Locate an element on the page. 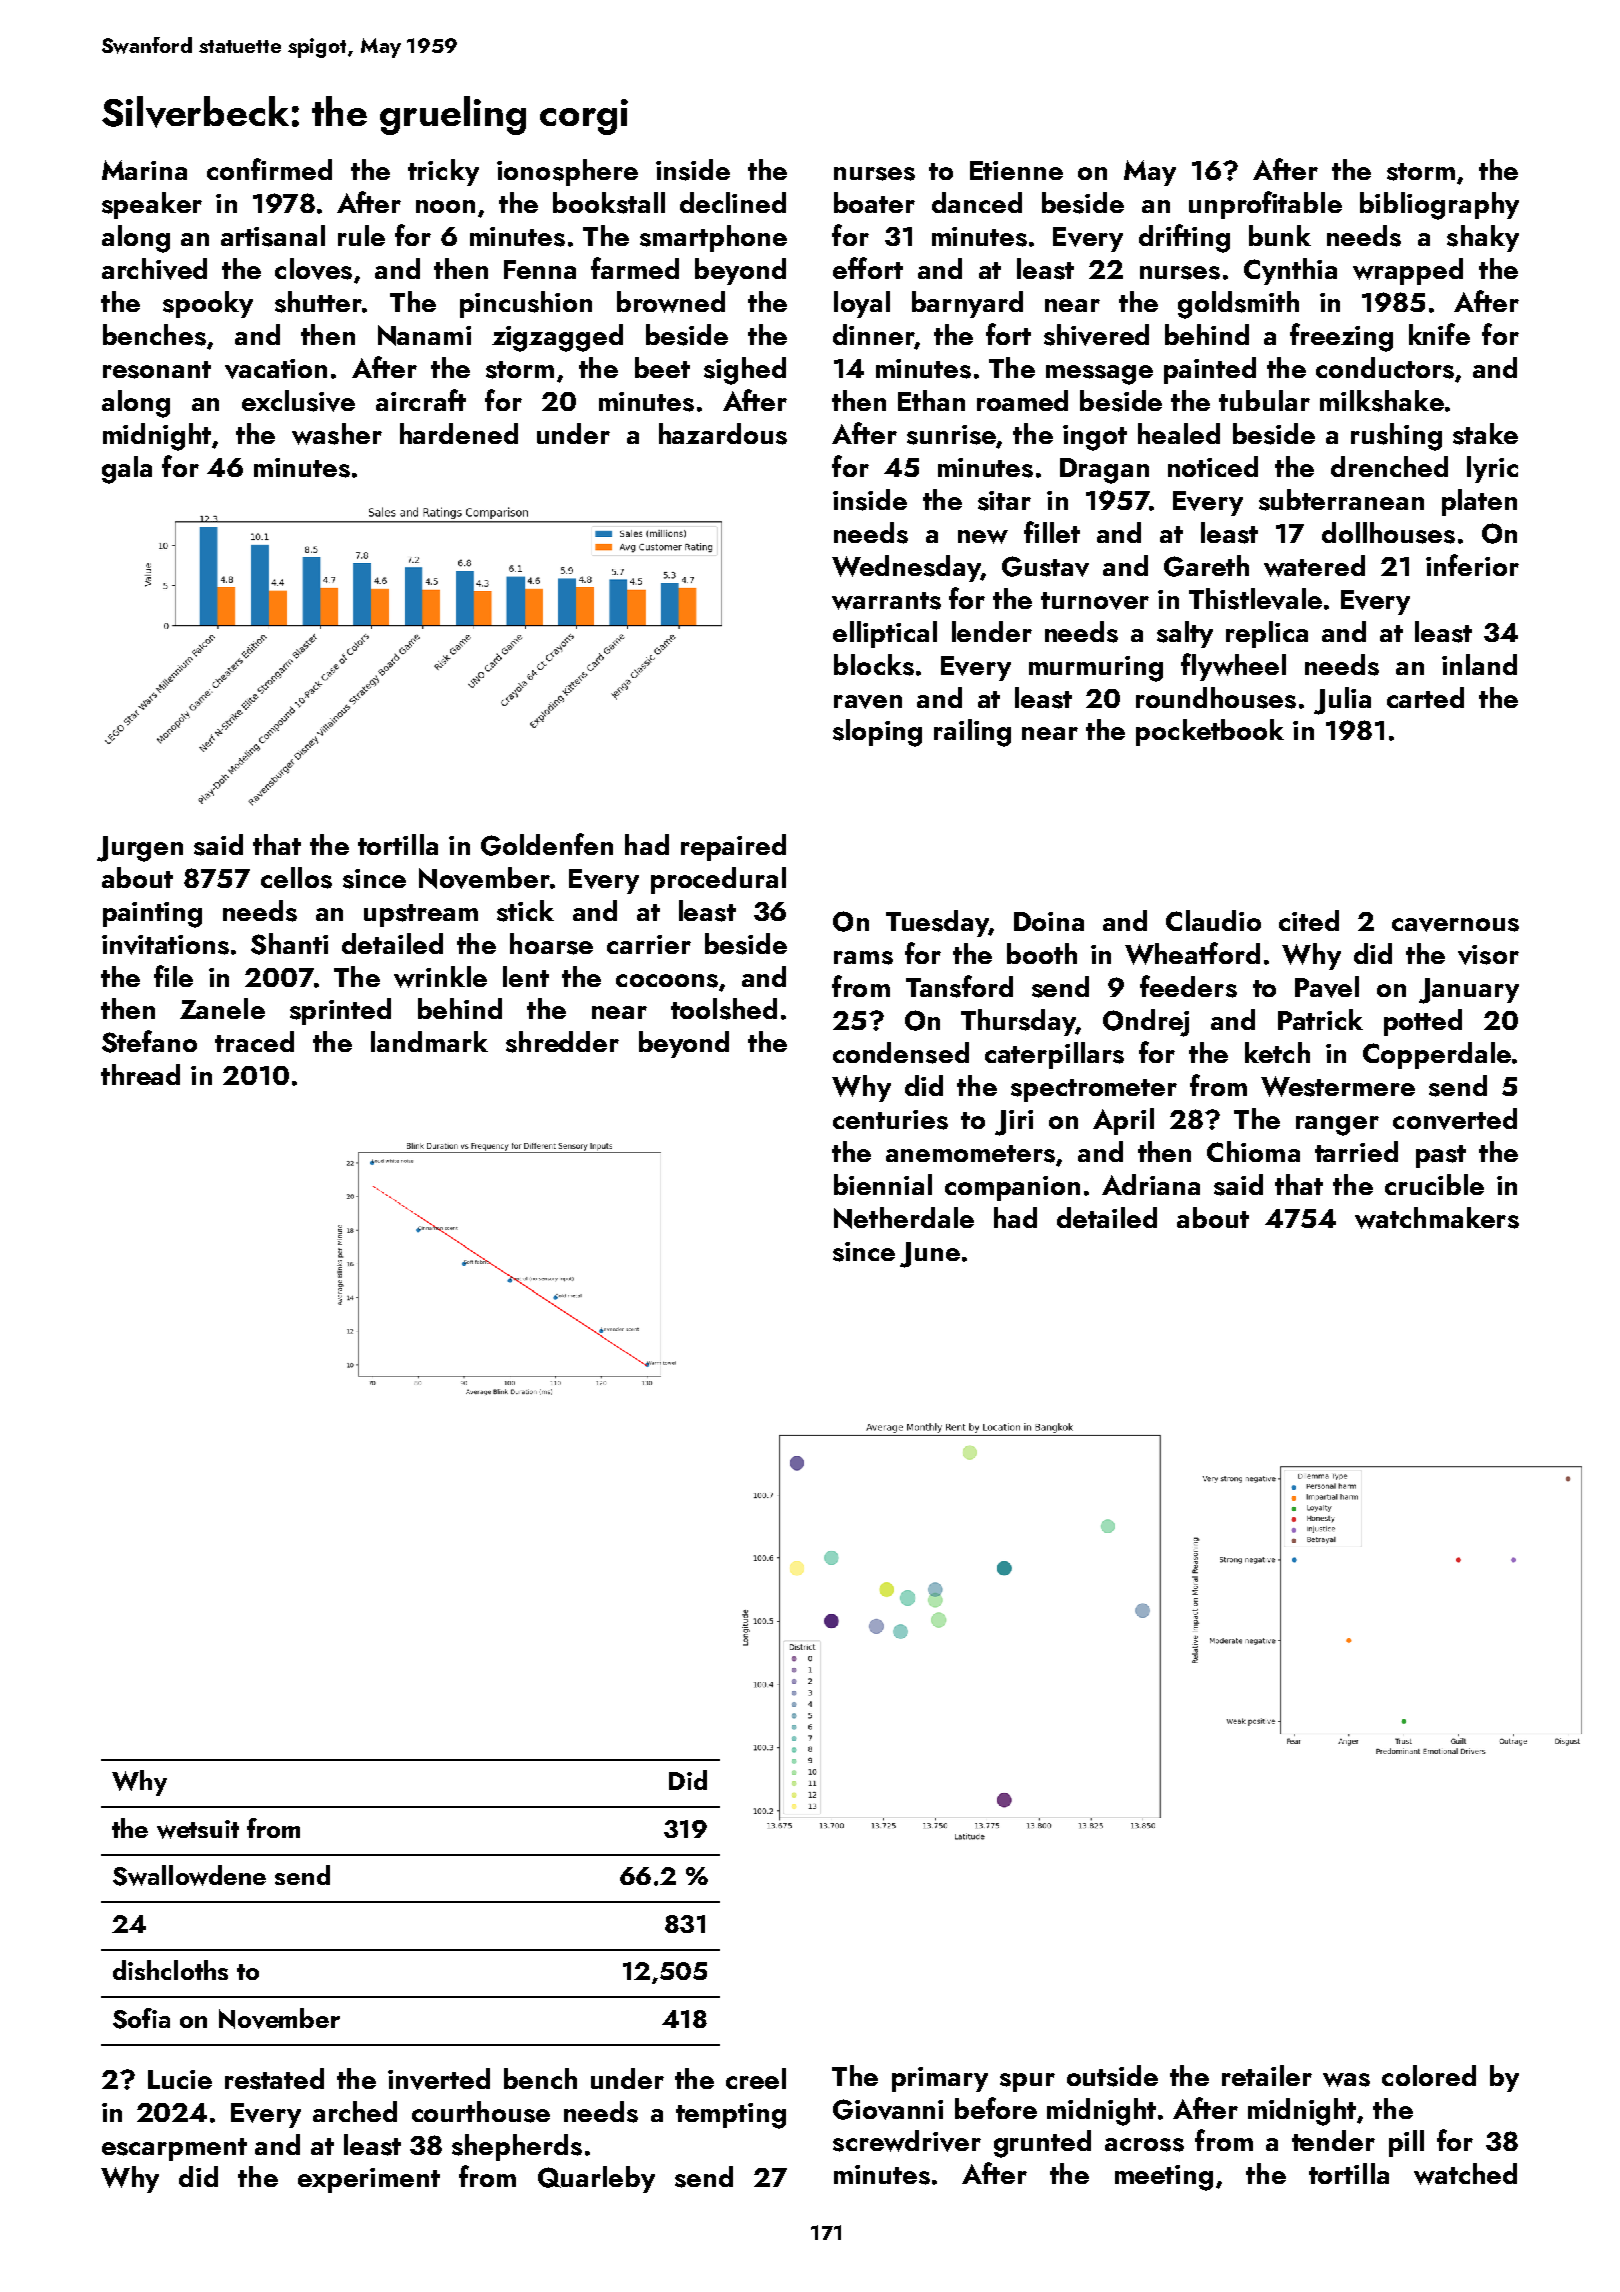 The width and height of the image is (1620, 2292). bibliography is located at coordinates (1439, 206).
